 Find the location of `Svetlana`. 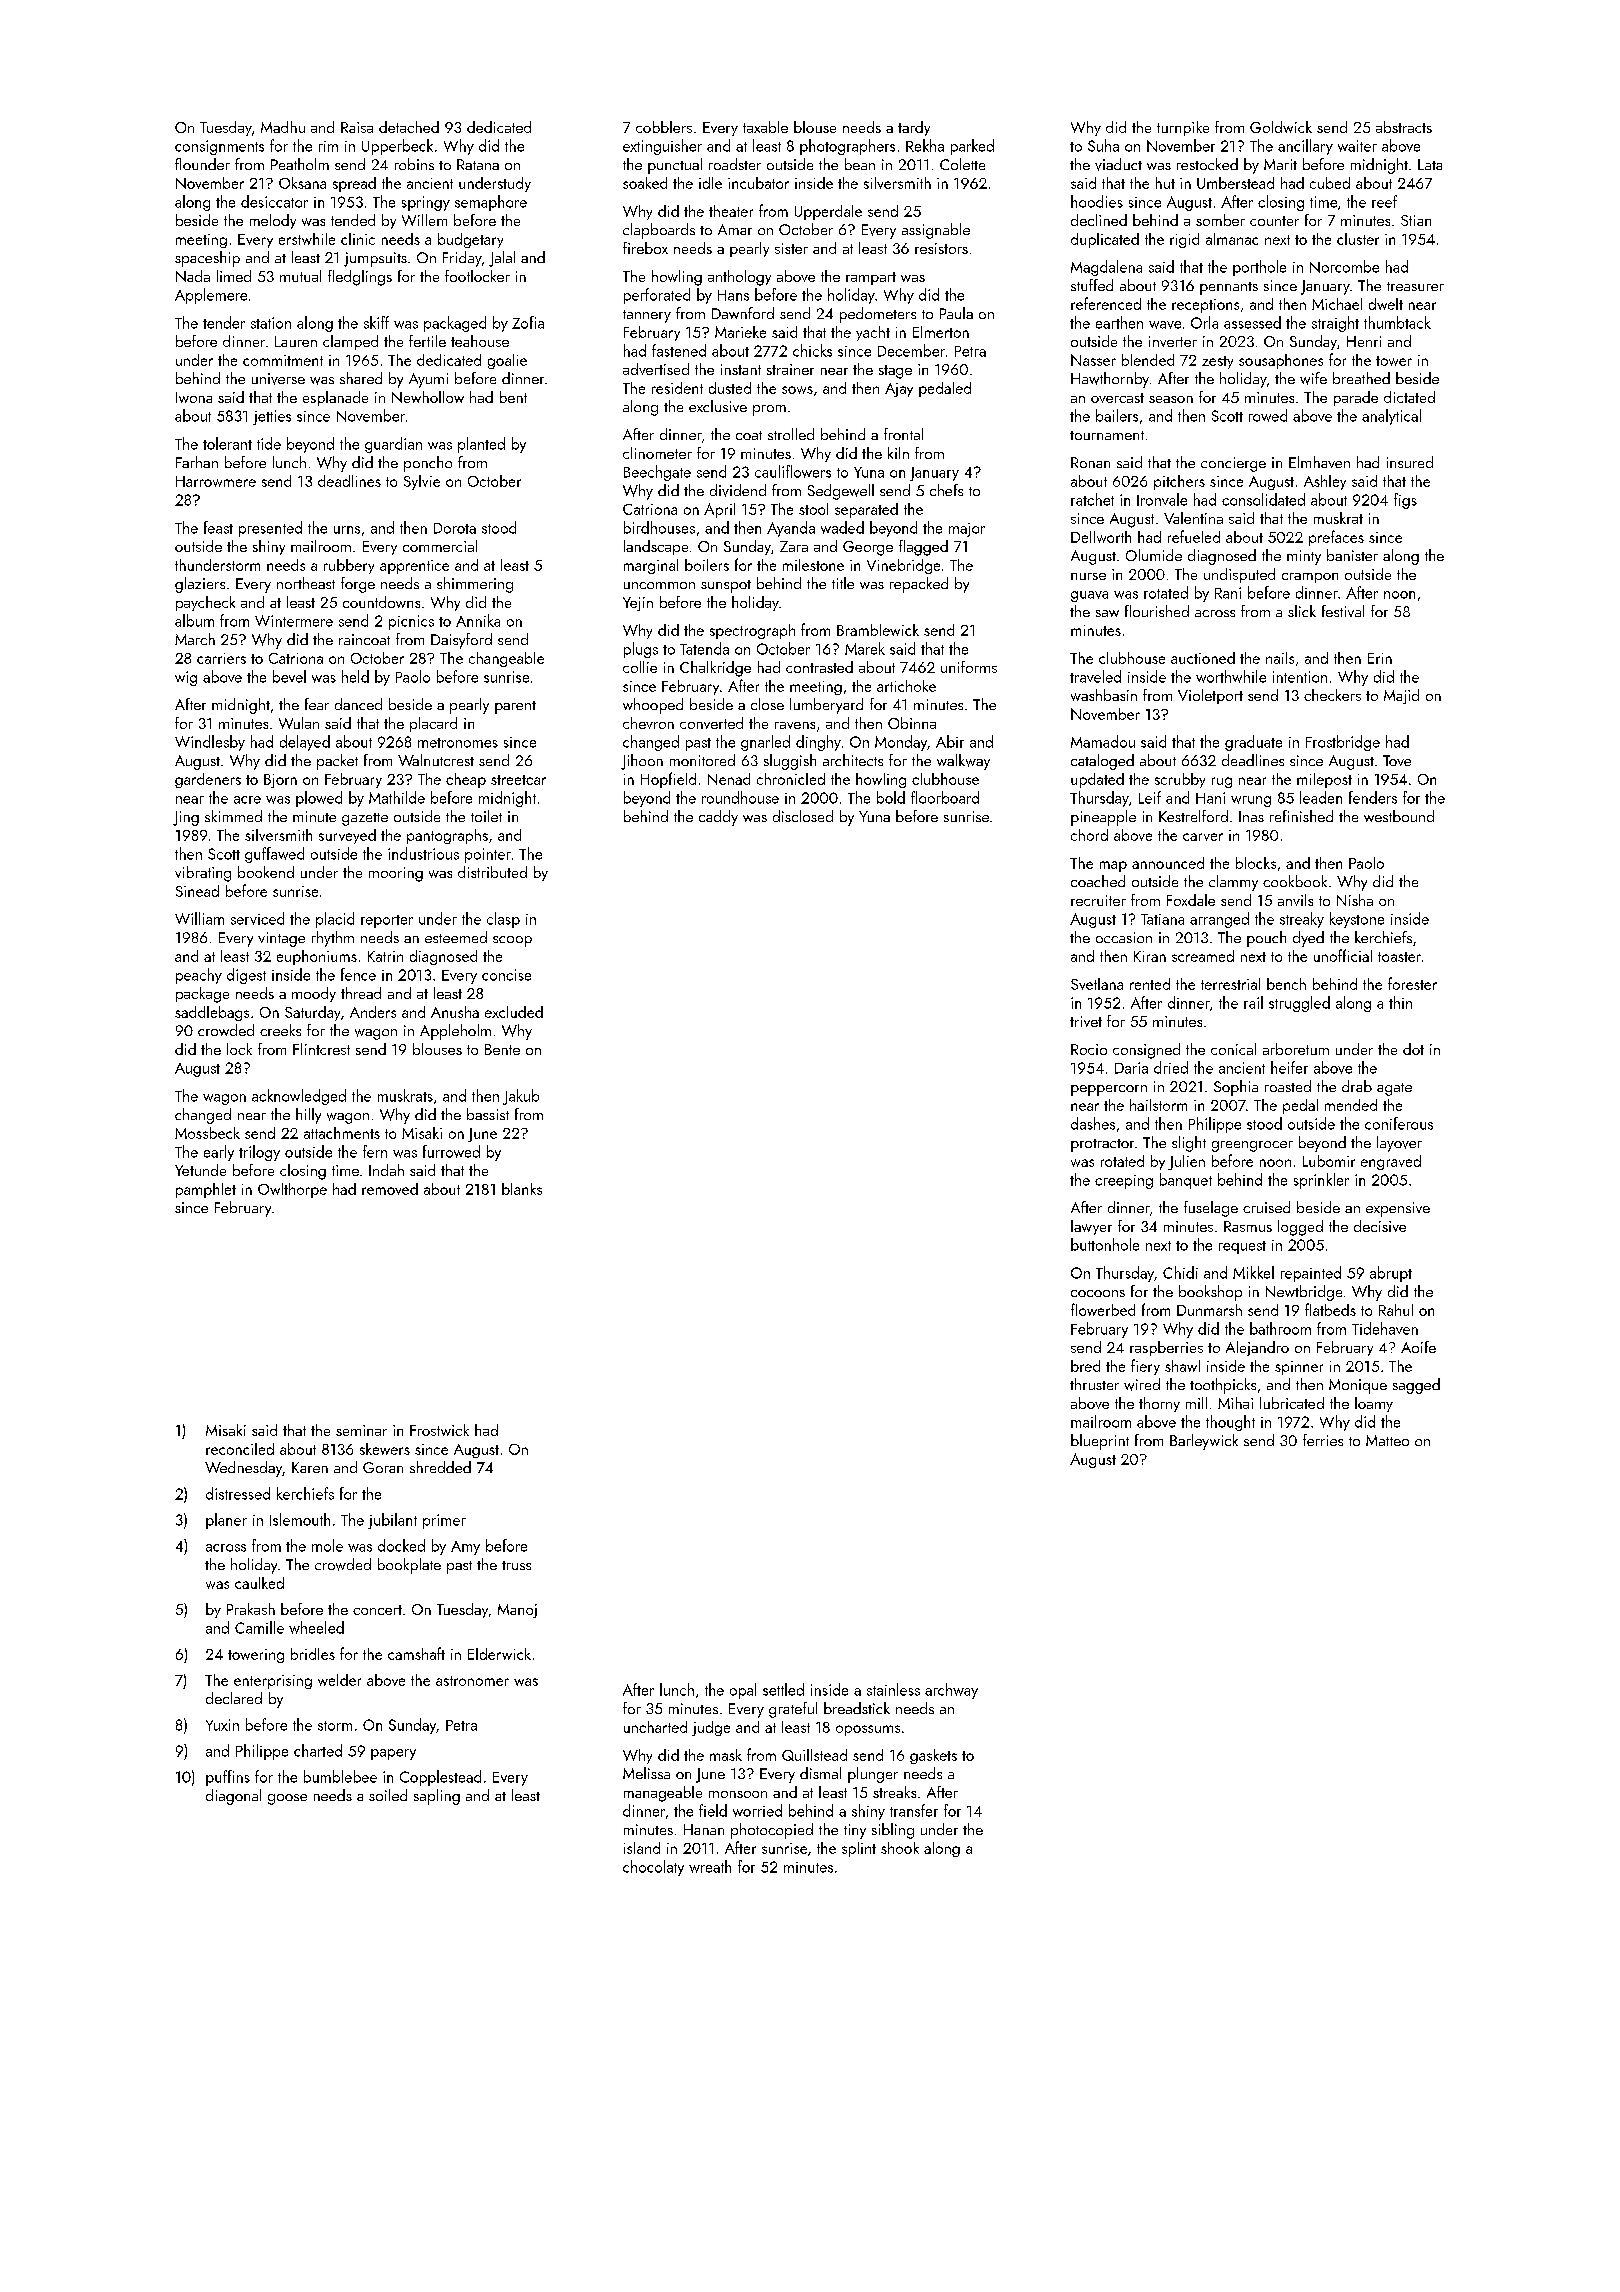

Svetlana is located at coordinates (1097, 984).
